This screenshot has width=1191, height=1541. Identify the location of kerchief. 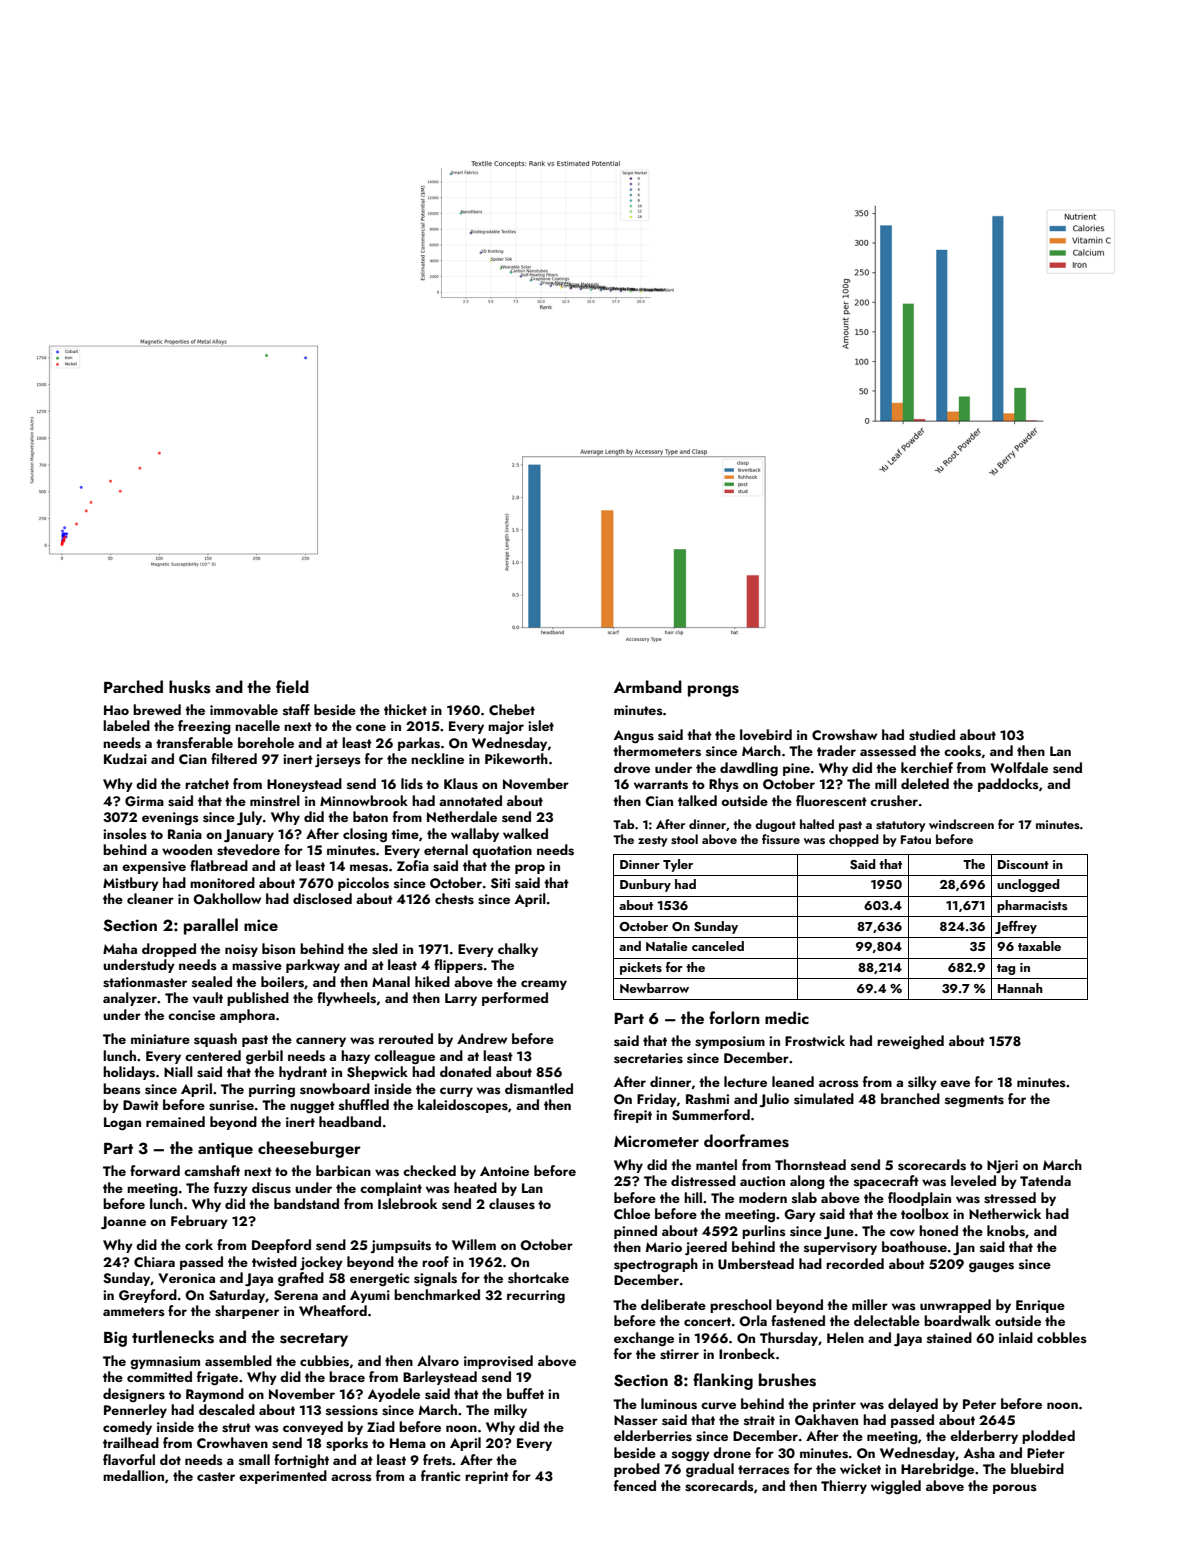
(927, 767).
